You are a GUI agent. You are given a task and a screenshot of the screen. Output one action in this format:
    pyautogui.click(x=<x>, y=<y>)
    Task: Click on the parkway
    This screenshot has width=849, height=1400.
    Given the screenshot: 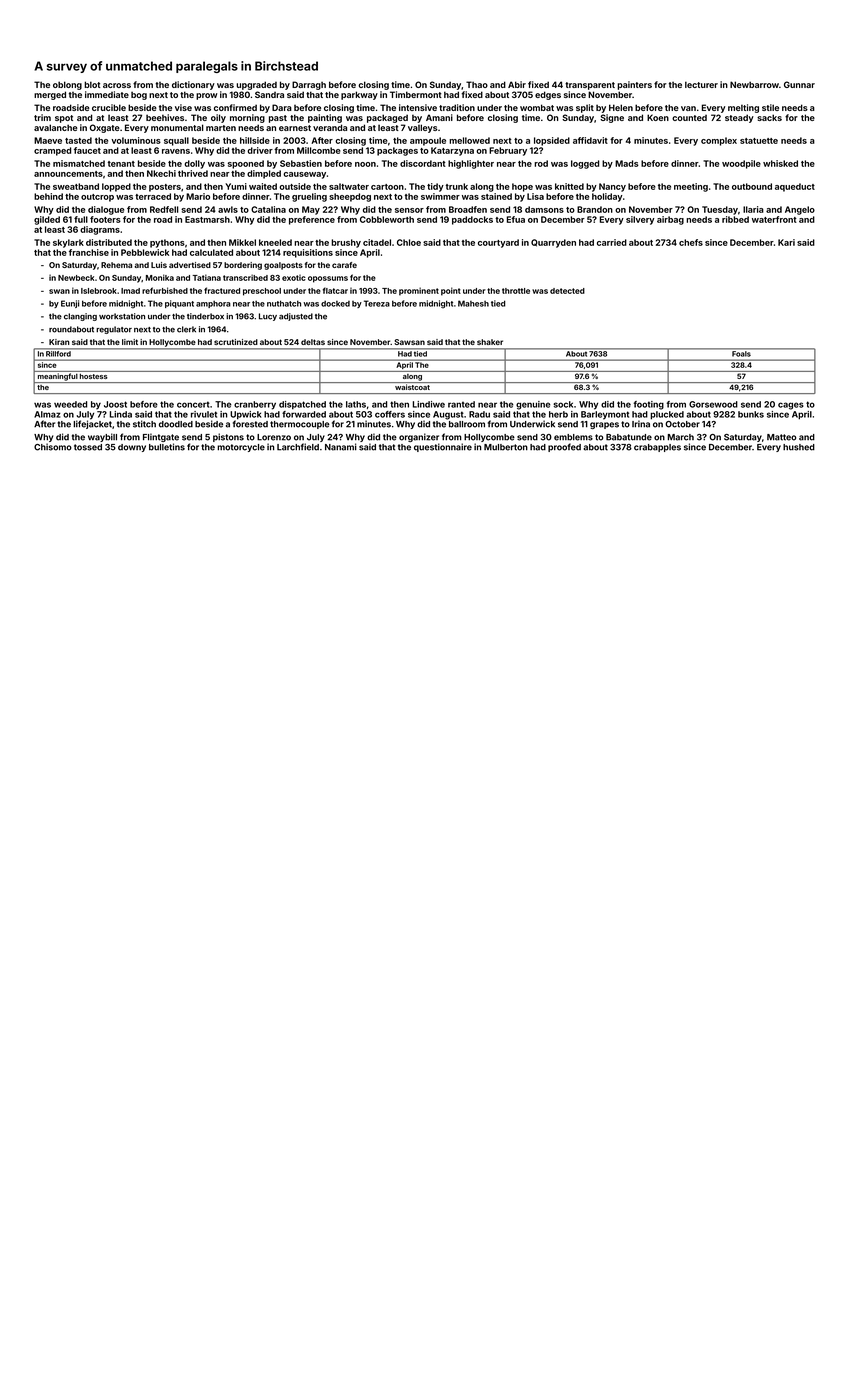 What is the action you would take?
    pyautogui.click(x=359, y=95)
